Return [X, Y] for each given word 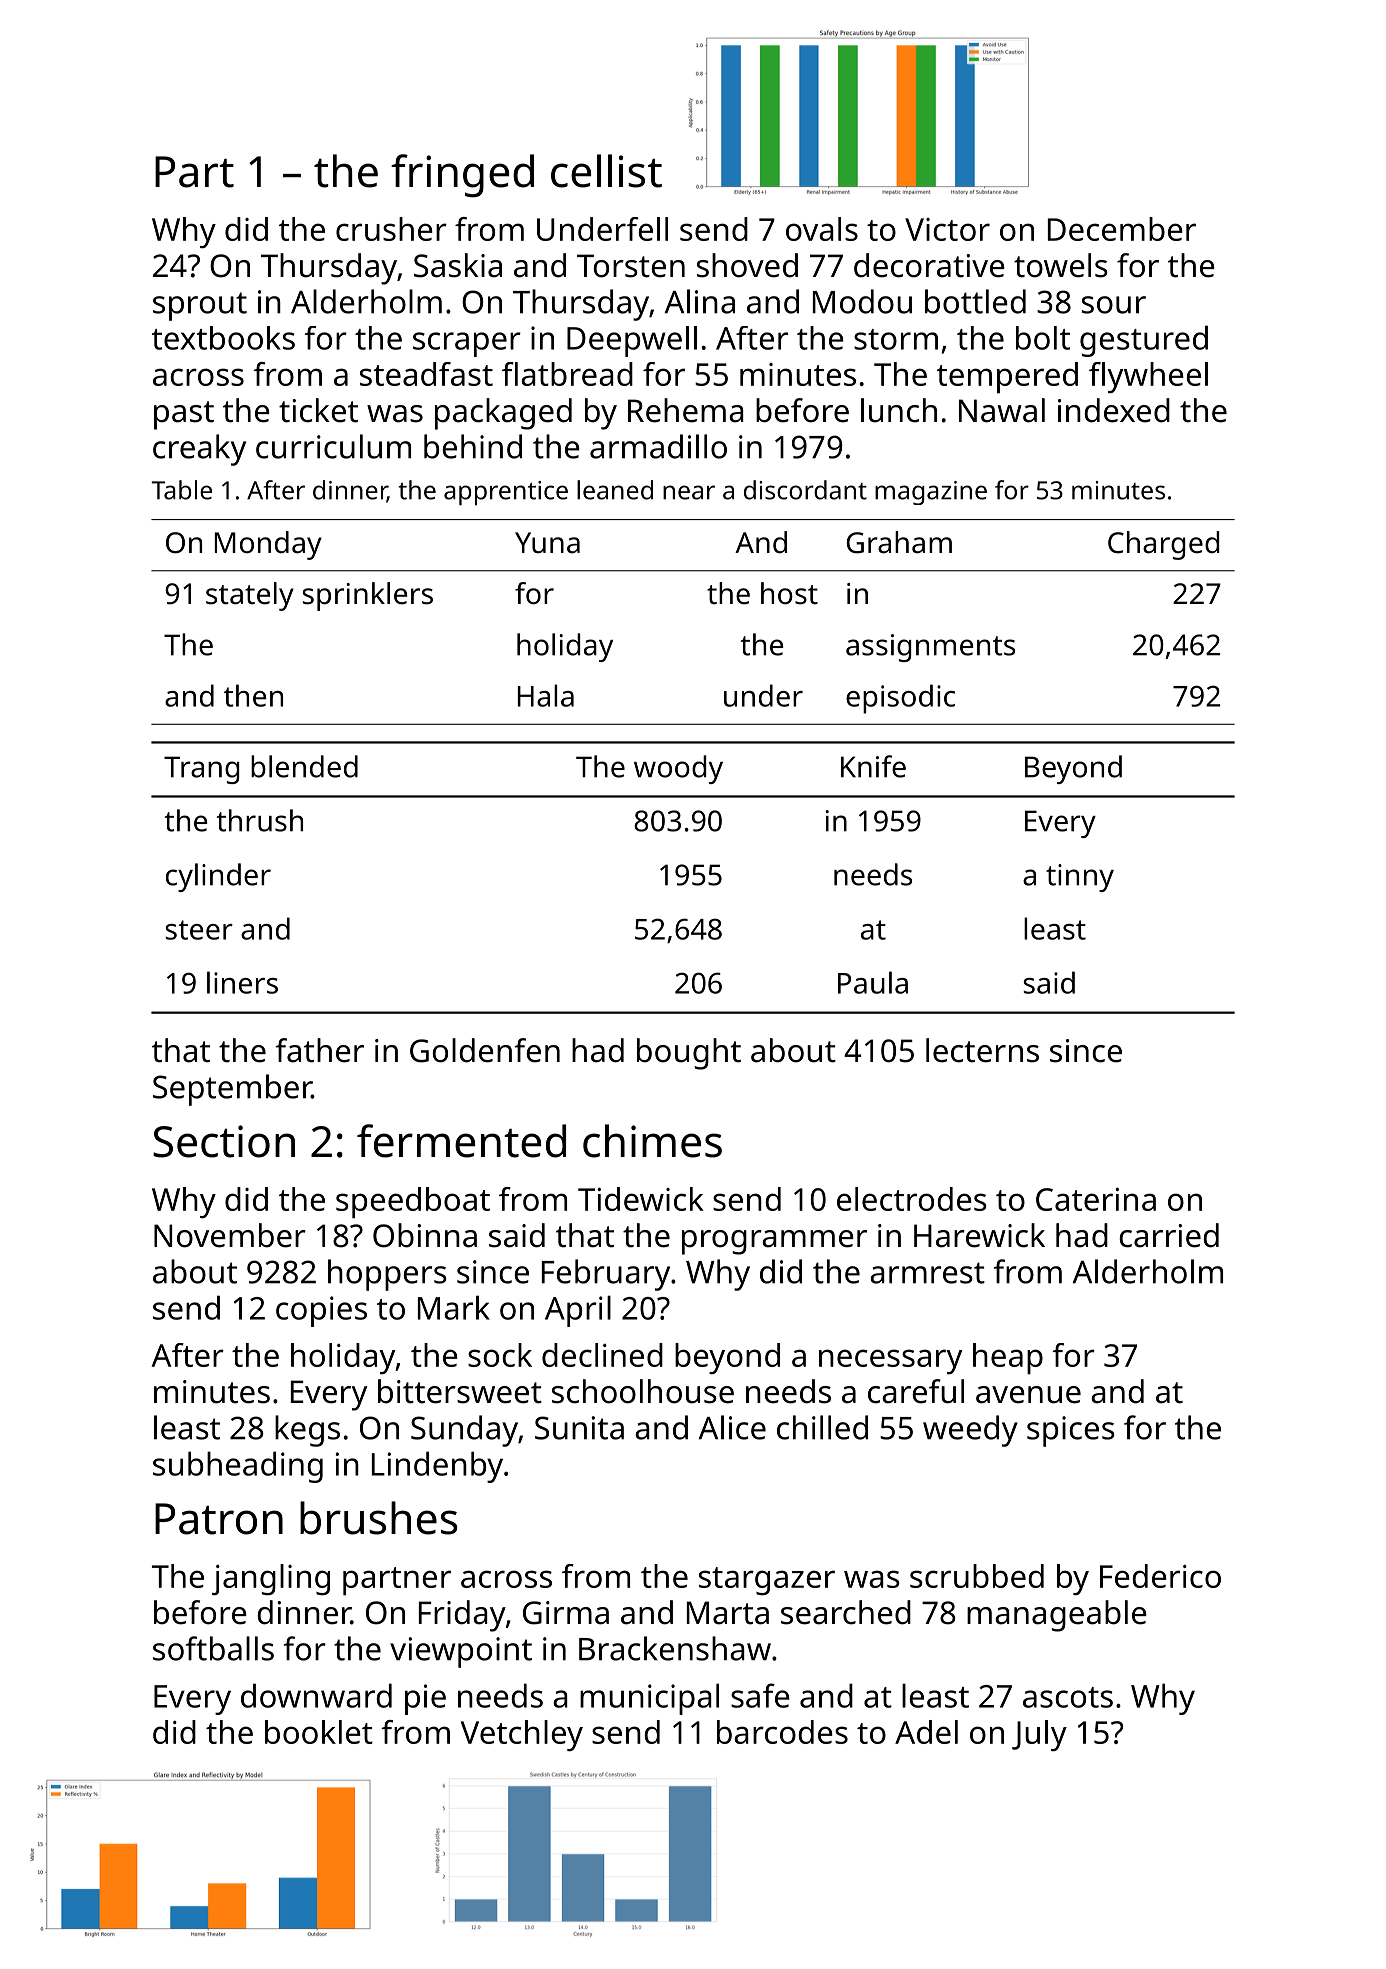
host [789, 593]
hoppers [387, 1275]
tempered [1007, 378]
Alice [732, 1427]
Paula [873, 982]
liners [242, 982]
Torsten [631, 266]
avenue [1028, 1395]
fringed [462, 176]
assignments [930, 648]
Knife [873, 766]
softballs [213, 1648]
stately [250, 596]
